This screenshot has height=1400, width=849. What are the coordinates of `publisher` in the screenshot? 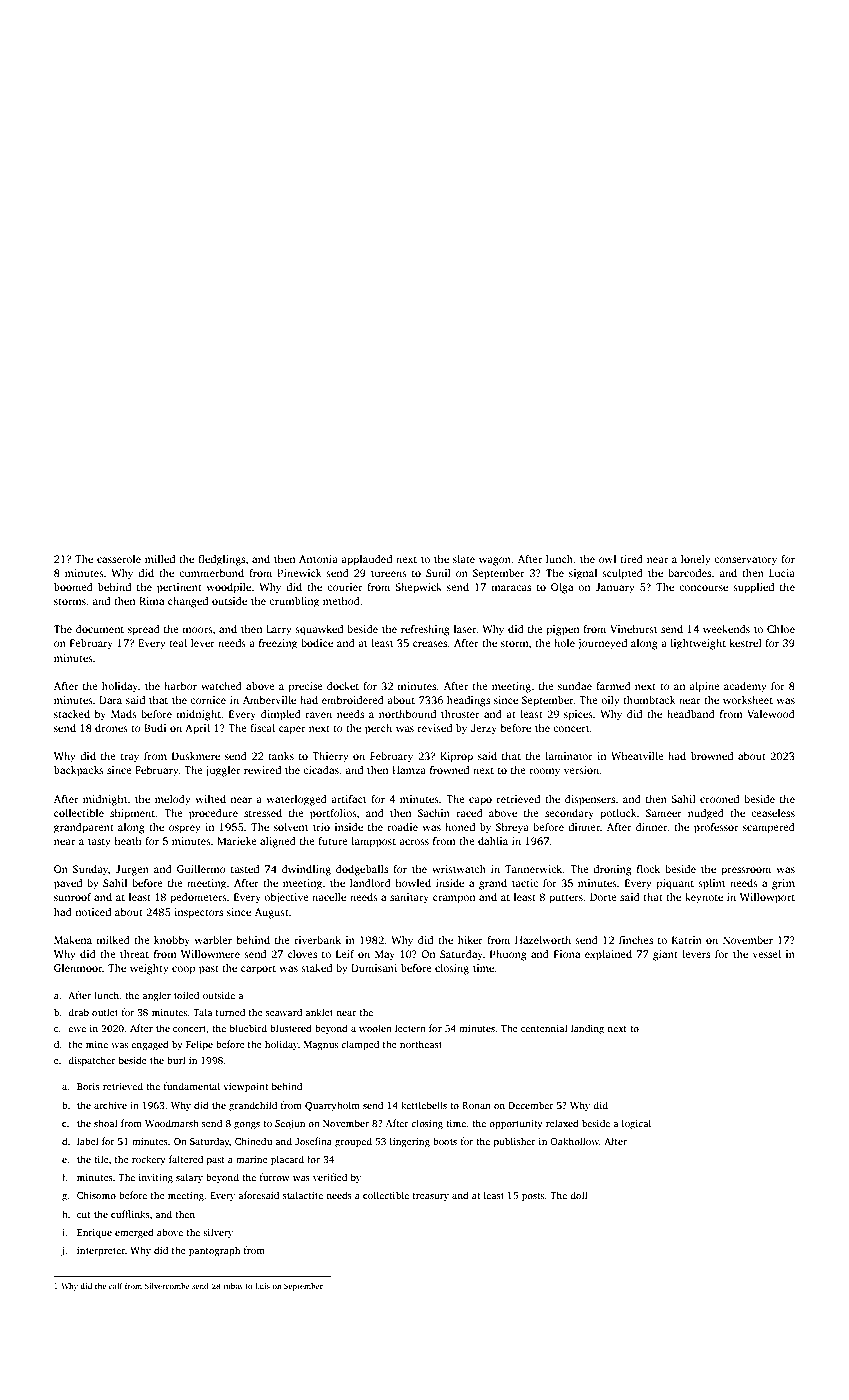 It's located at (515, 1142).
